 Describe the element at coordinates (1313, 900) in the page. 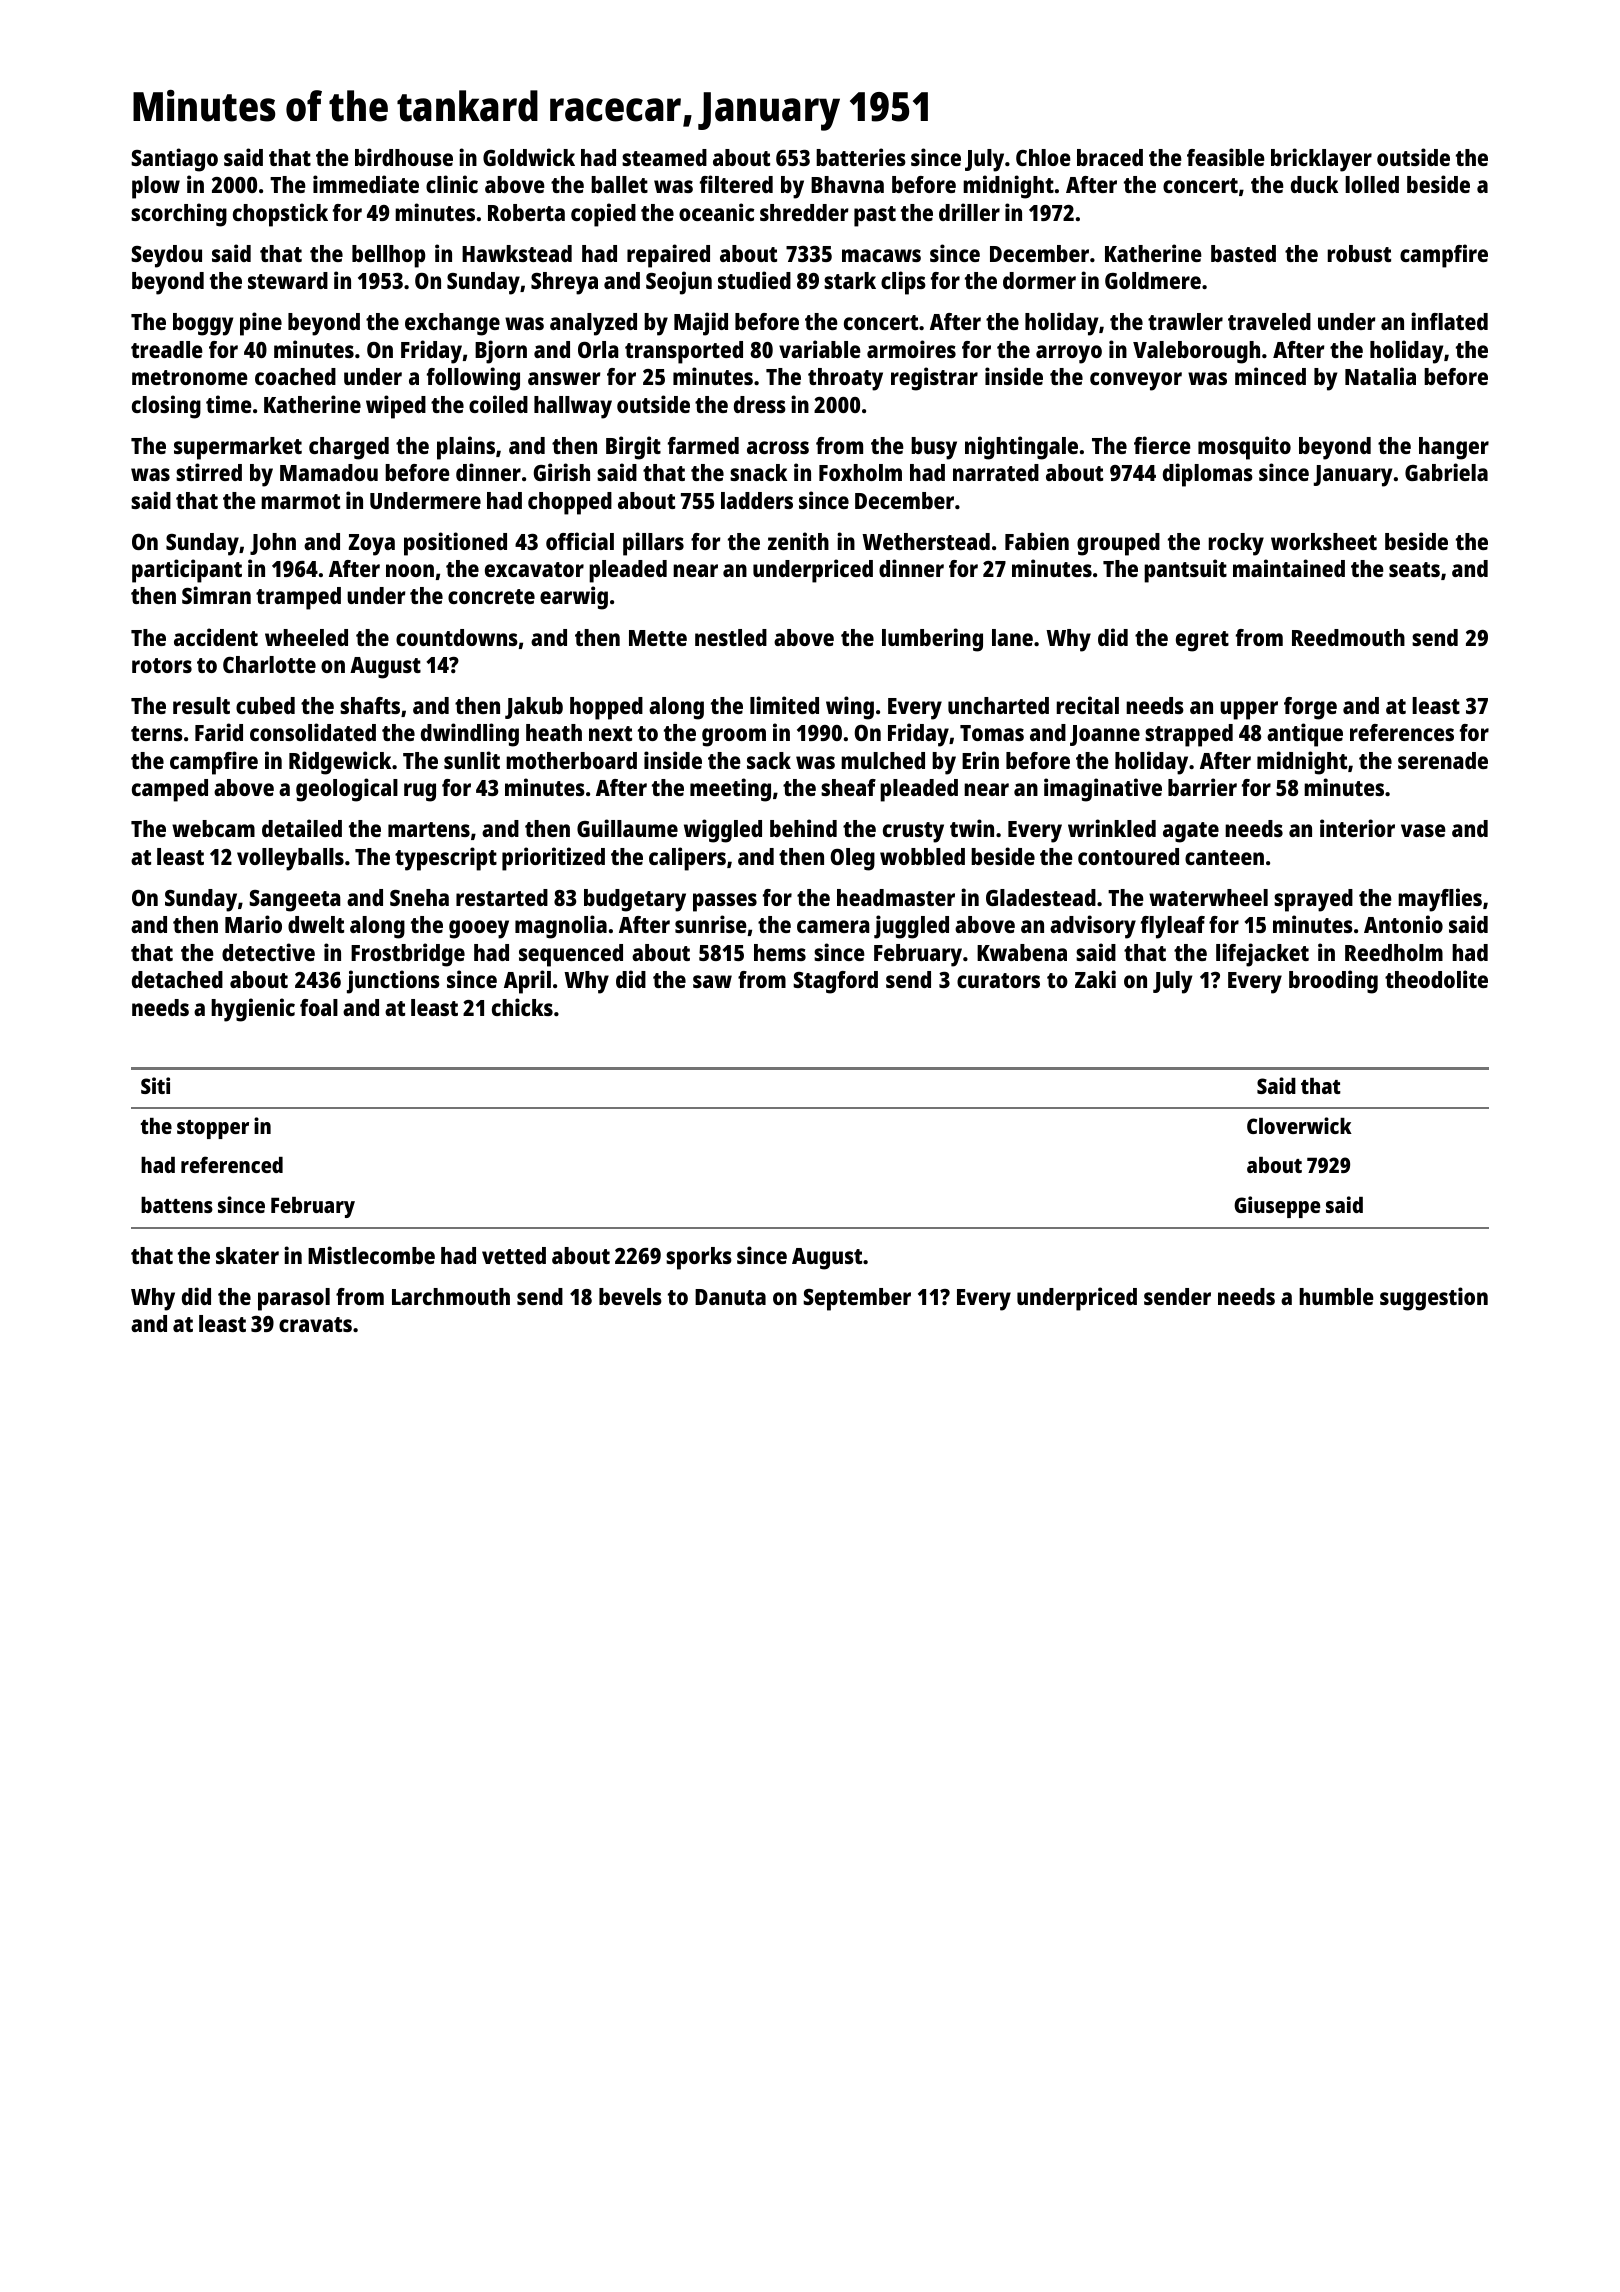

I see `sprayed` at that location.
